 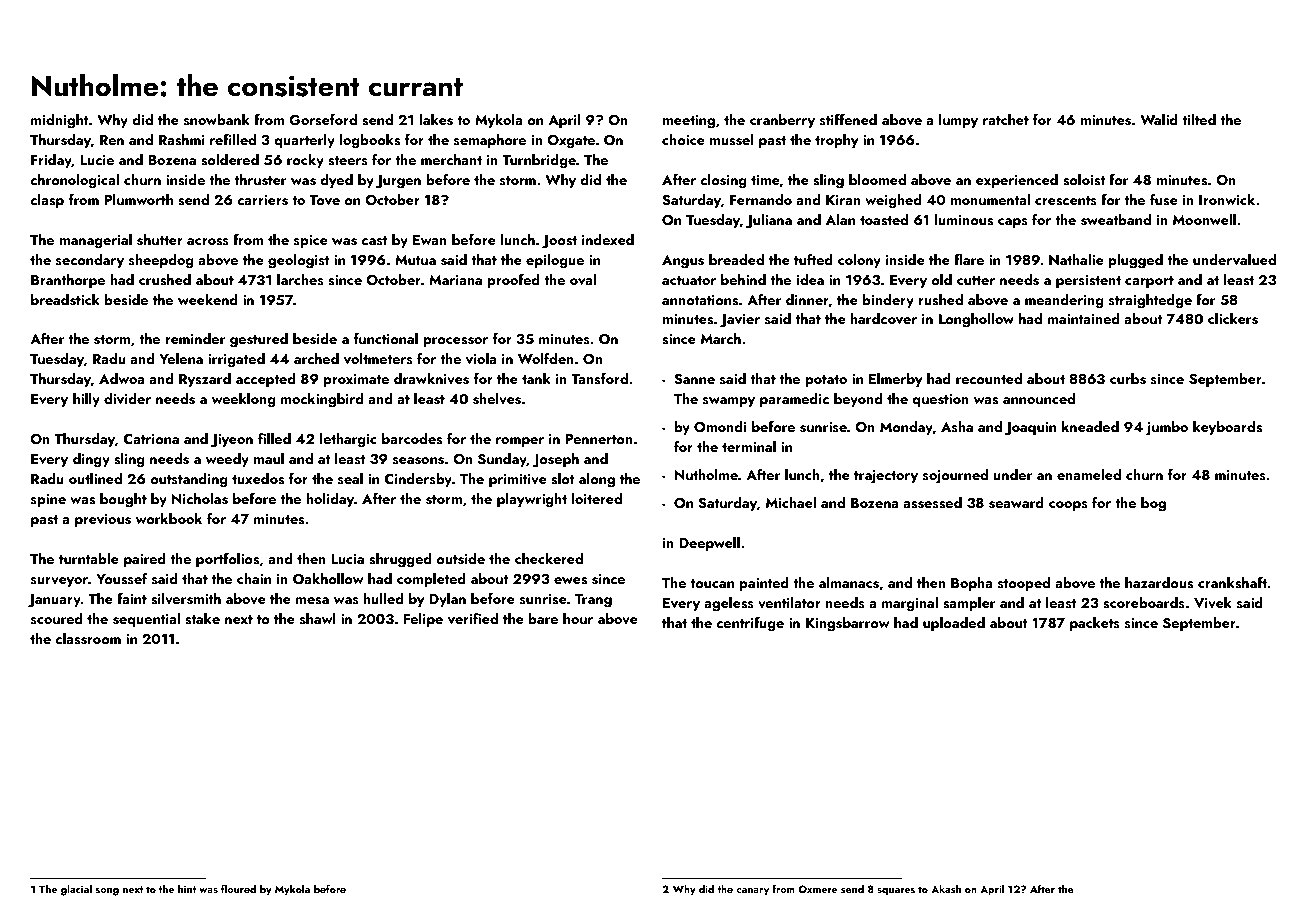 What do you see at coordinates (826, 381) in the document?
I see `potato` at bounding box center [826, 381].
